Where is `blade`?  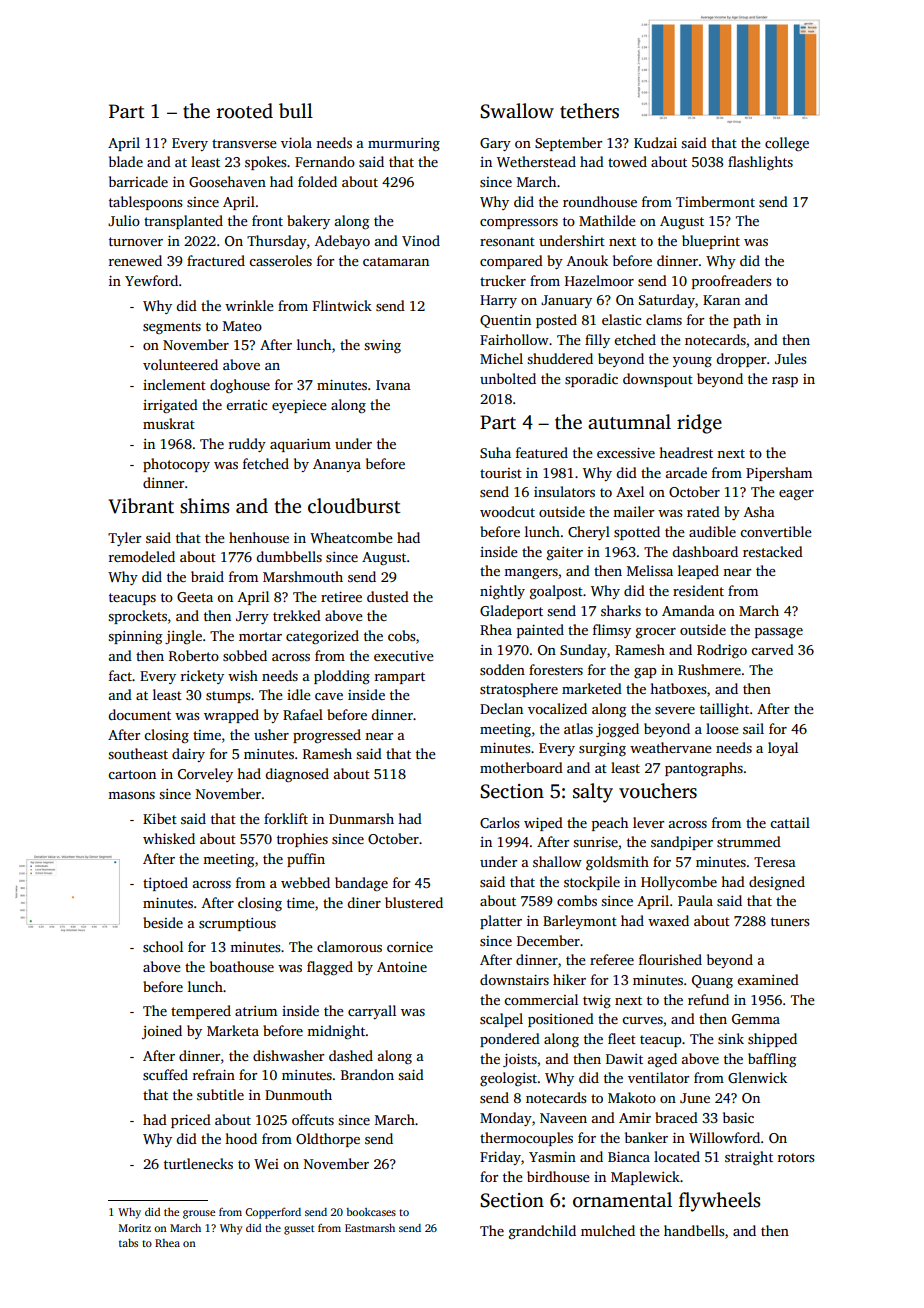
blade is located at coordinates (126, 161).
